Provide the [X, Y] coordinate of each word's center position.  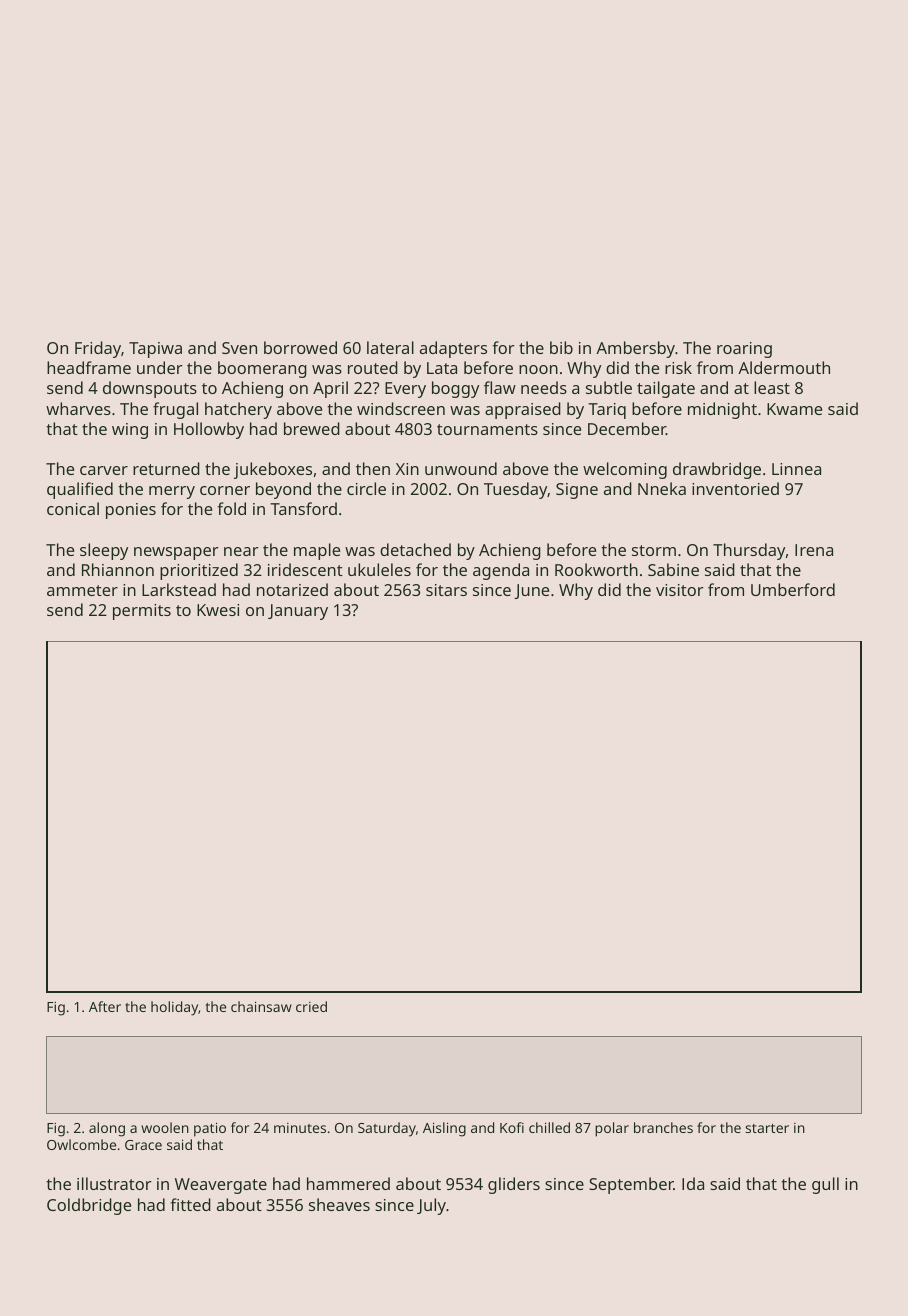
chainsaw [261, 1006]
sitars [446, 590]
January [298, 612]
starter [767, 1128]
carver [104, 470]
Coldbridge [89, 1206]
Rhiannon [118, 569]
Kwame [794, 409]
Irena [814, 550]
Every [405, 390]
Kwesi [218, 610]
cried [311, 1006]
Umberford [793, 589]
